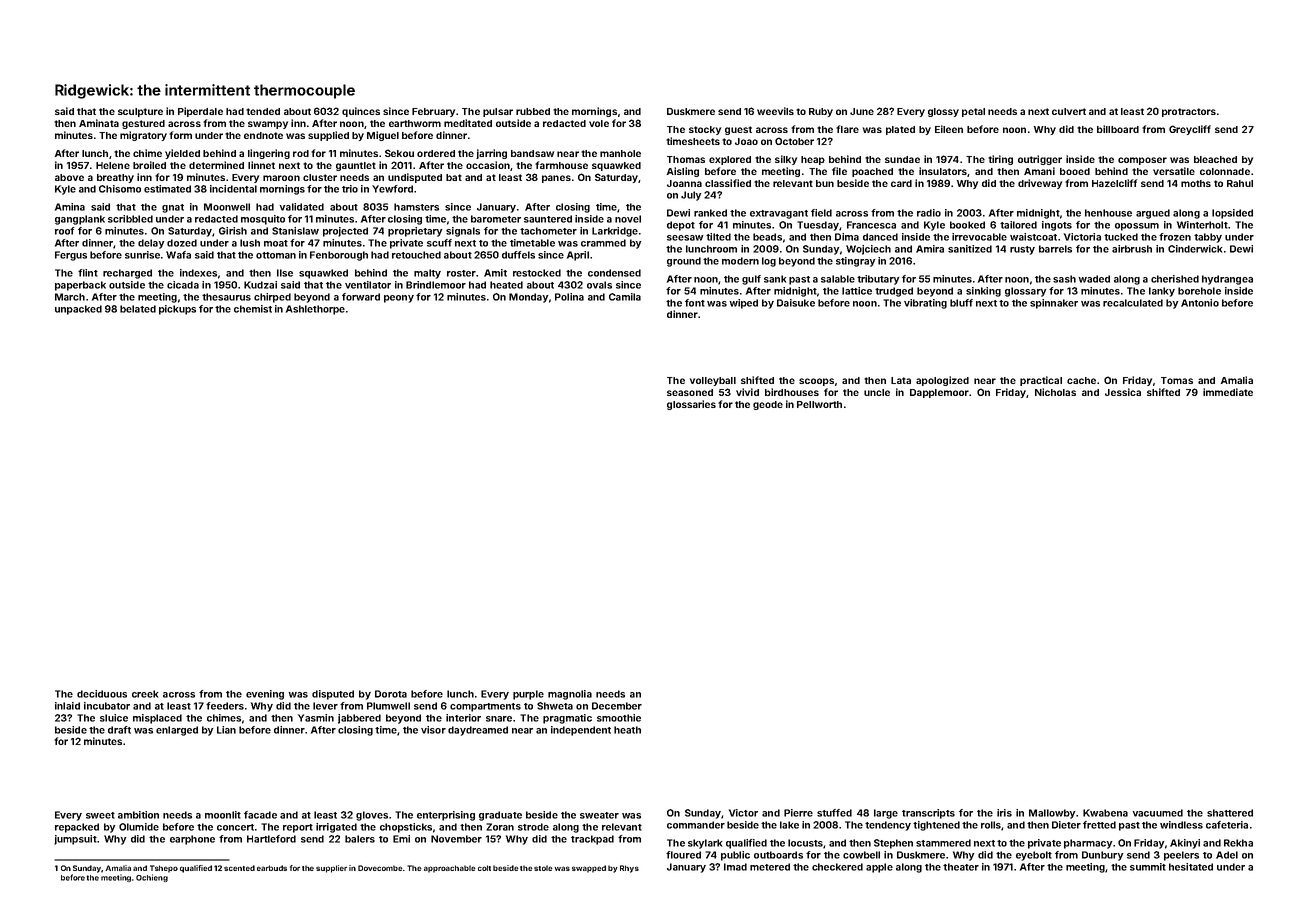 Image resolution: width=1308 pixels, height=924 pixels. I want to click on above, so click(69, 177).
